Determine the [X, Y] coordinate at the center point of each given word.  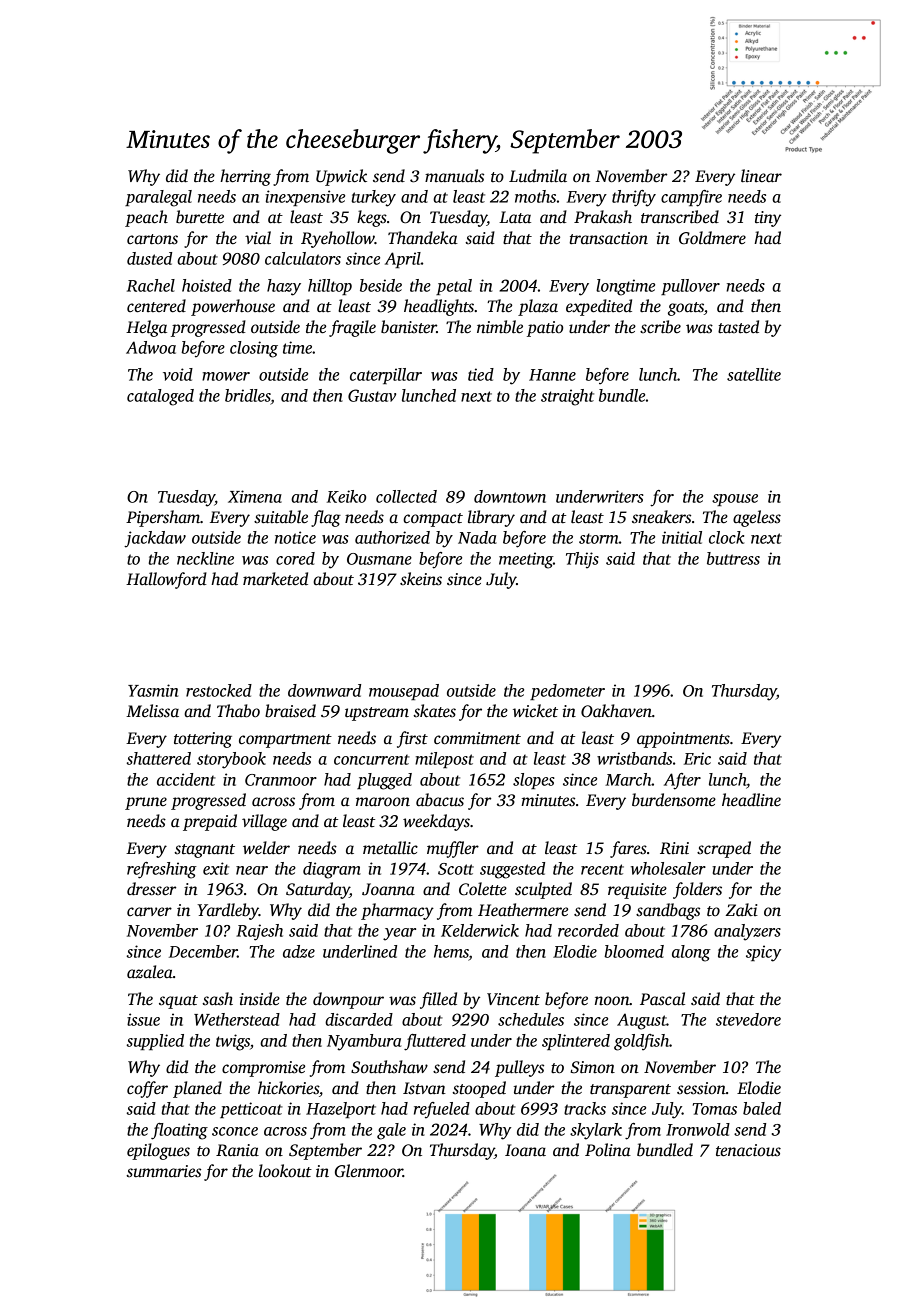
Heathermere [523, 910]
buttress [733, 558]
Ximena [255, 496]
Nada [477, 537]
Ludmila [538, 176]
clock [726, 537]
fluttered [435, 1042]
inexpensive [305, 198]
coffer [147, 1089]
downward [324, 690]
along [691, 953]
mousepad [404, 692]
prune [146, 803]
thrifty [634, 198]
